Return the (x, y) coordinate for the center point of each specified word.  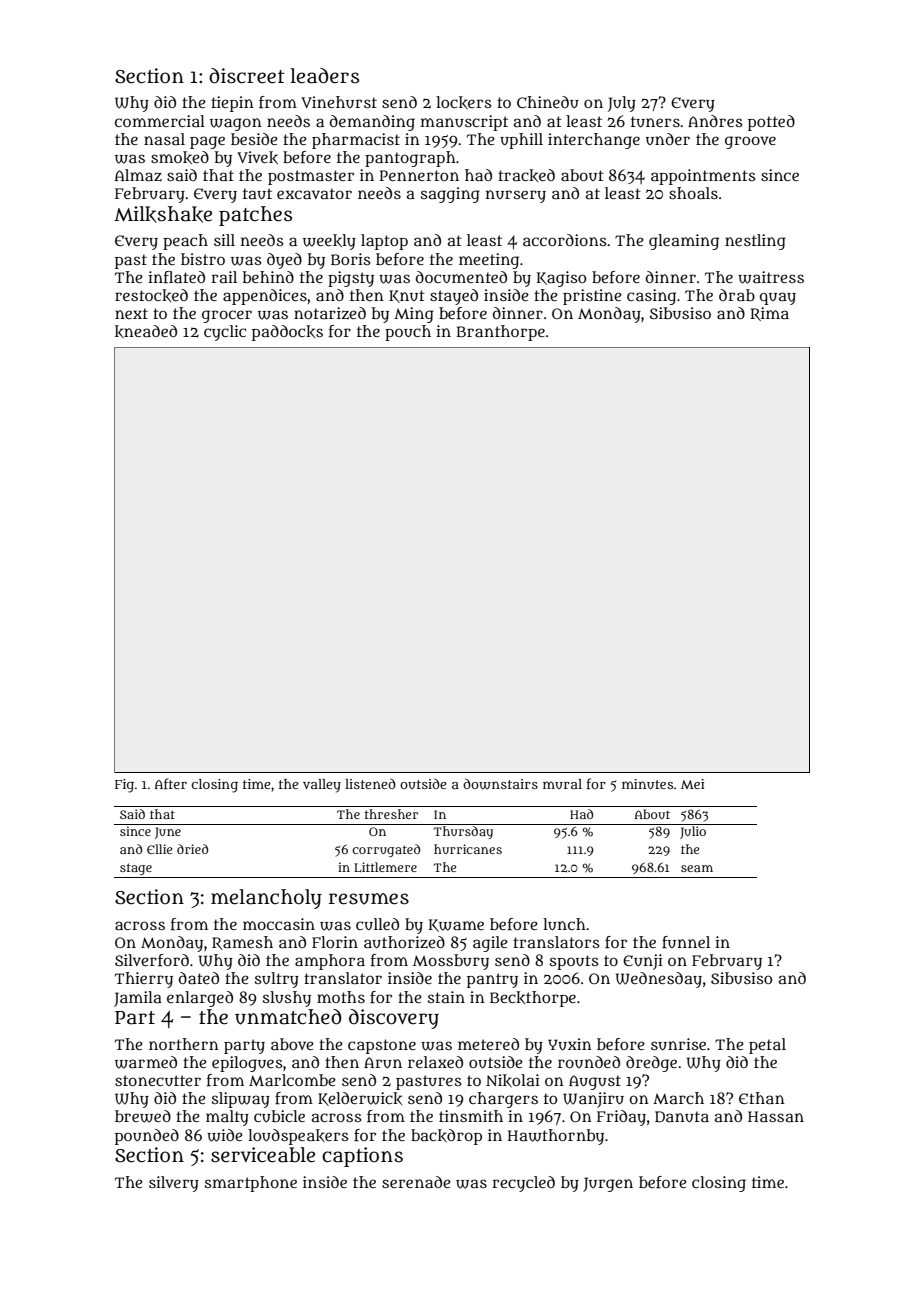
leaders (325, 76)
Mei (692, 784)
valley (322, 786)
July (622, 104)
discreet (247, 76)
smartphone (251, 1184)
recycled (523, 1184)
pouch (408, 333)
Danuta (682, 1117)
